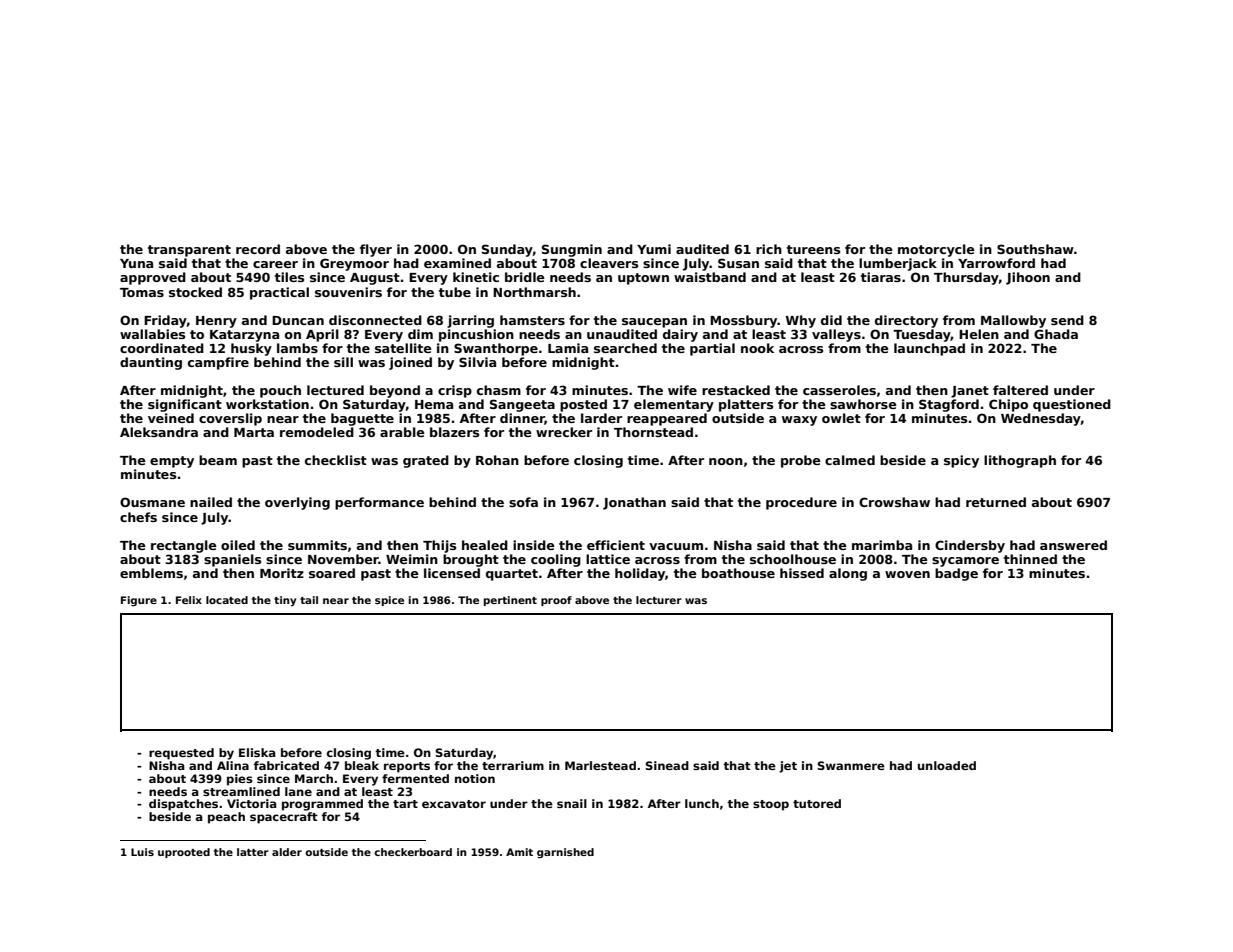 Image resolution: width=1233 pixels, height=952 pixels. Describe the element at coordinates (851, 765) in the page. I see `Swanmere` at that location.
